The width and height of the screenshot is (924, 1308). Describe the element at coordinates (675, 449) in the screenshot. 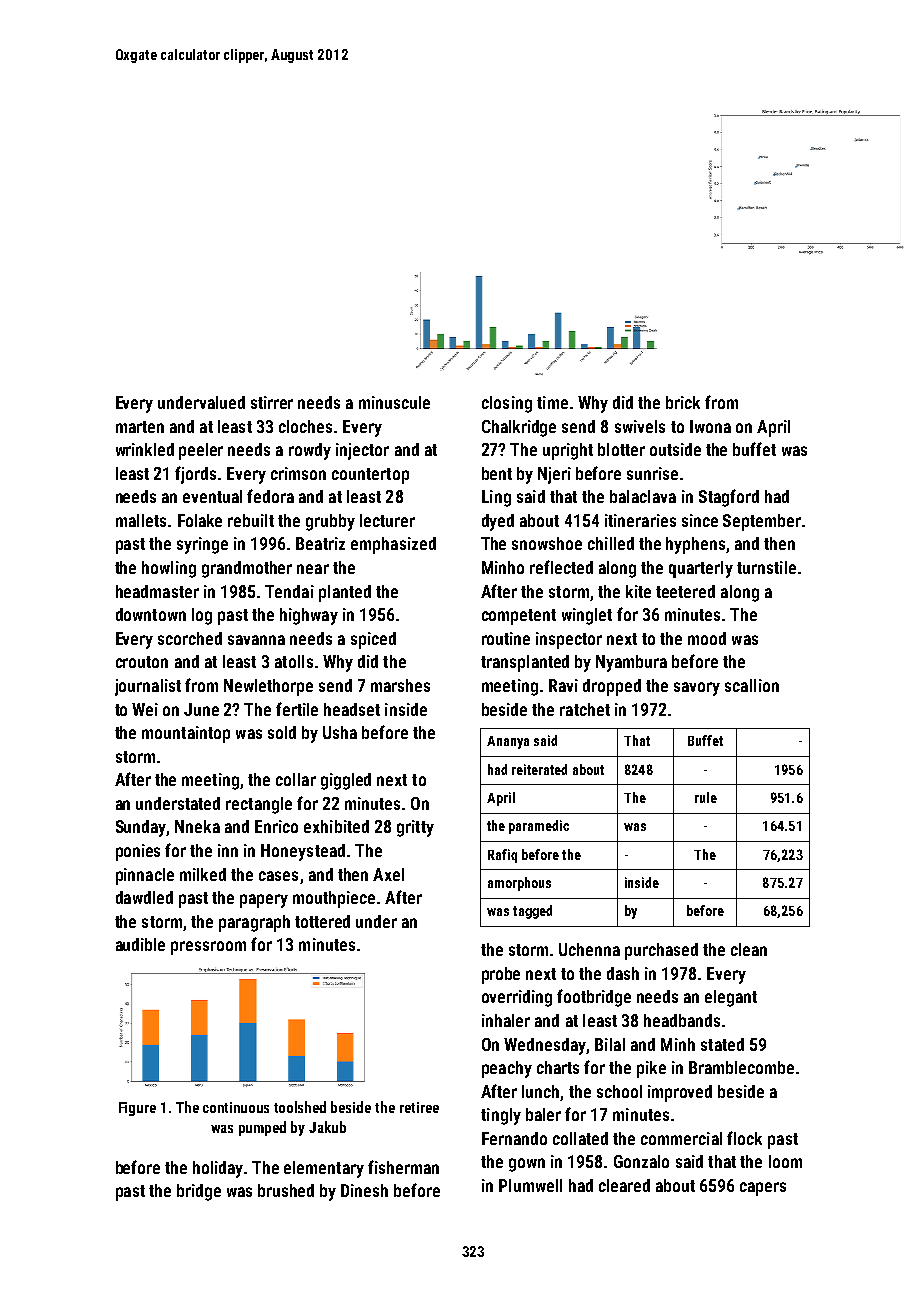

I see `outside` at that location.
